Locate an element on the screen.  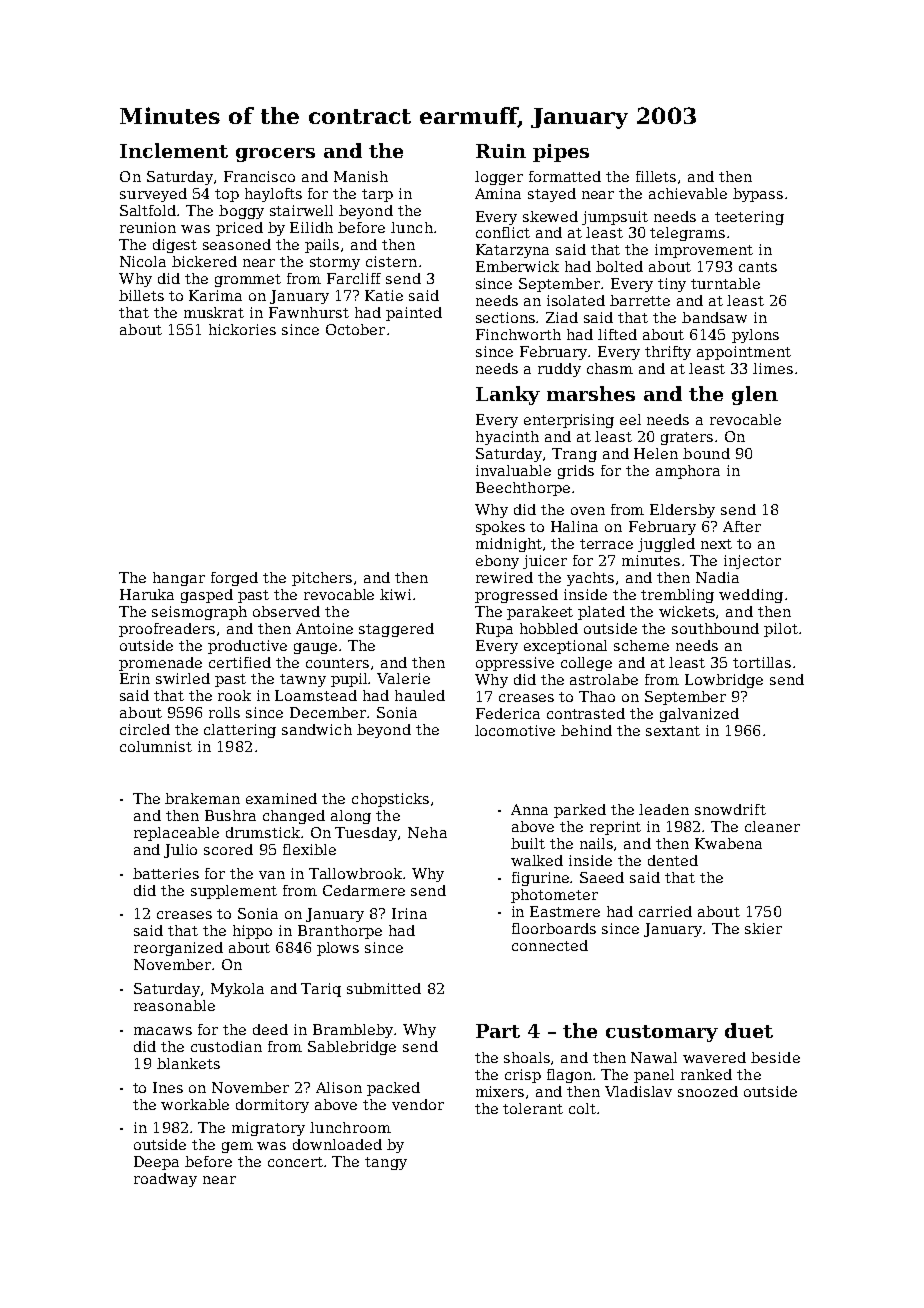
pitchers is located at coordinates (322, 579).
